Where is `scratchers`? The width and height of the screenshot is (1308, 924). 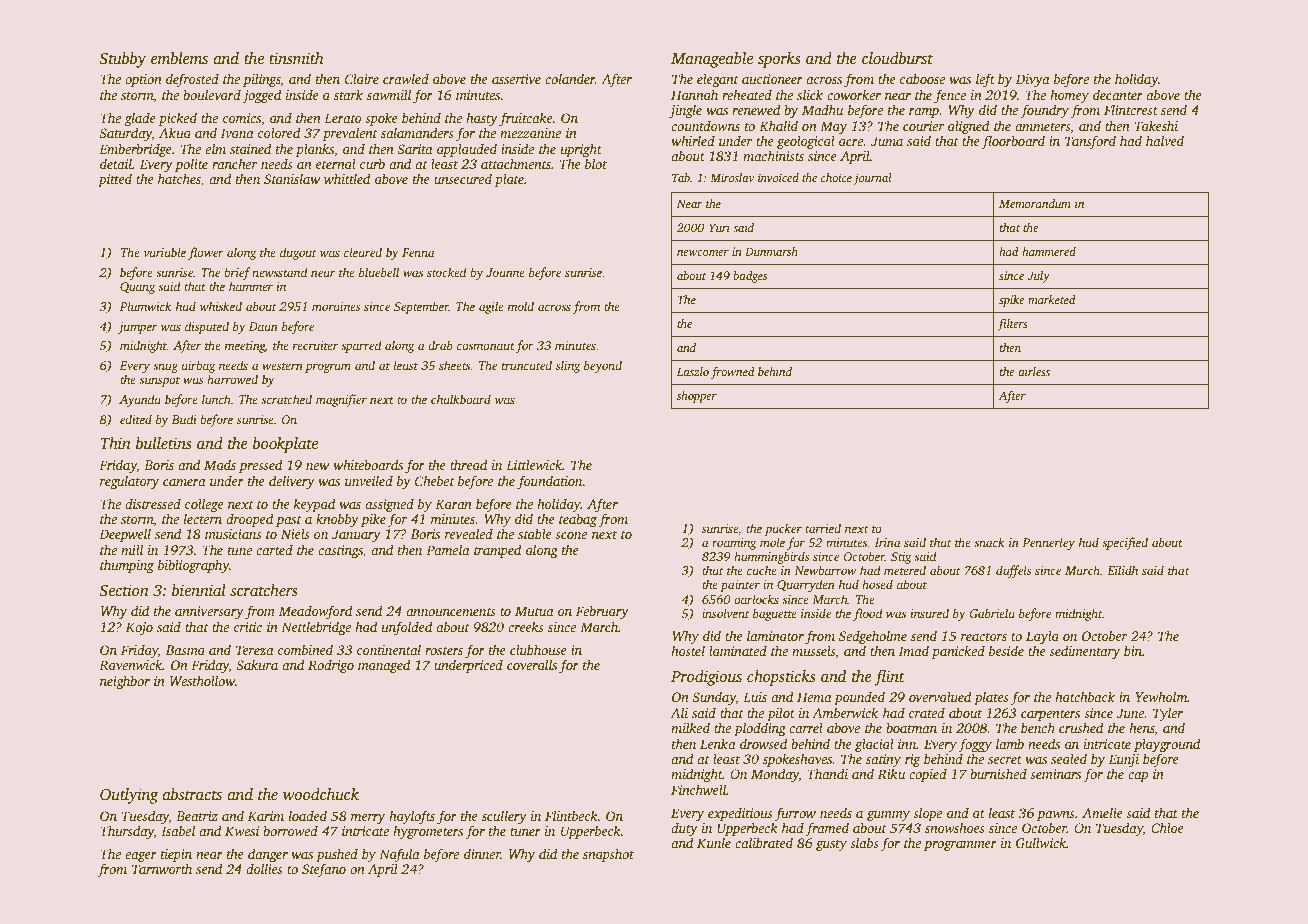
scratchers is located at coordinates (264, 590).
